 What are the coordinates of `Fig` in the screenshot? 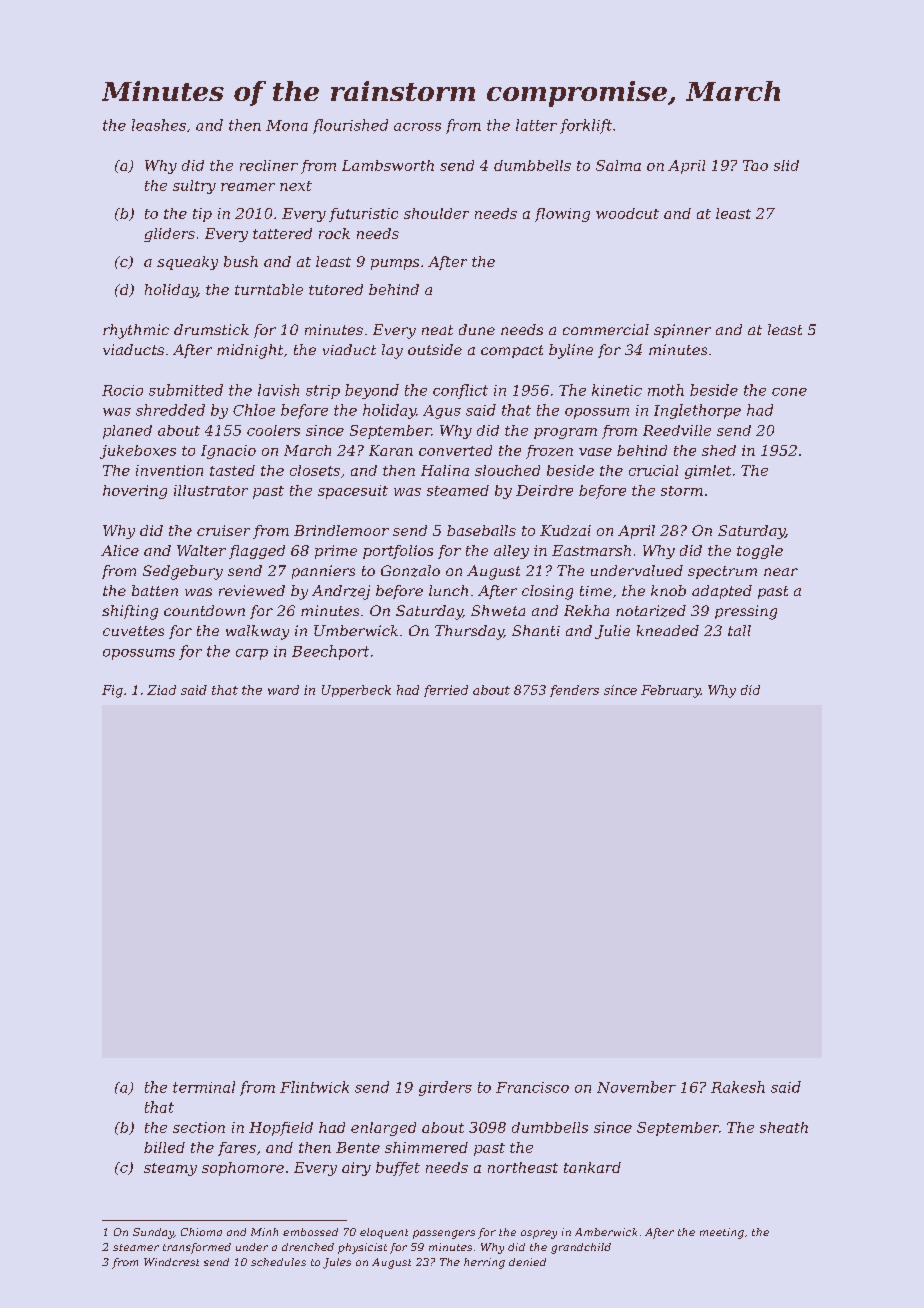 It's located at (112, 691).
